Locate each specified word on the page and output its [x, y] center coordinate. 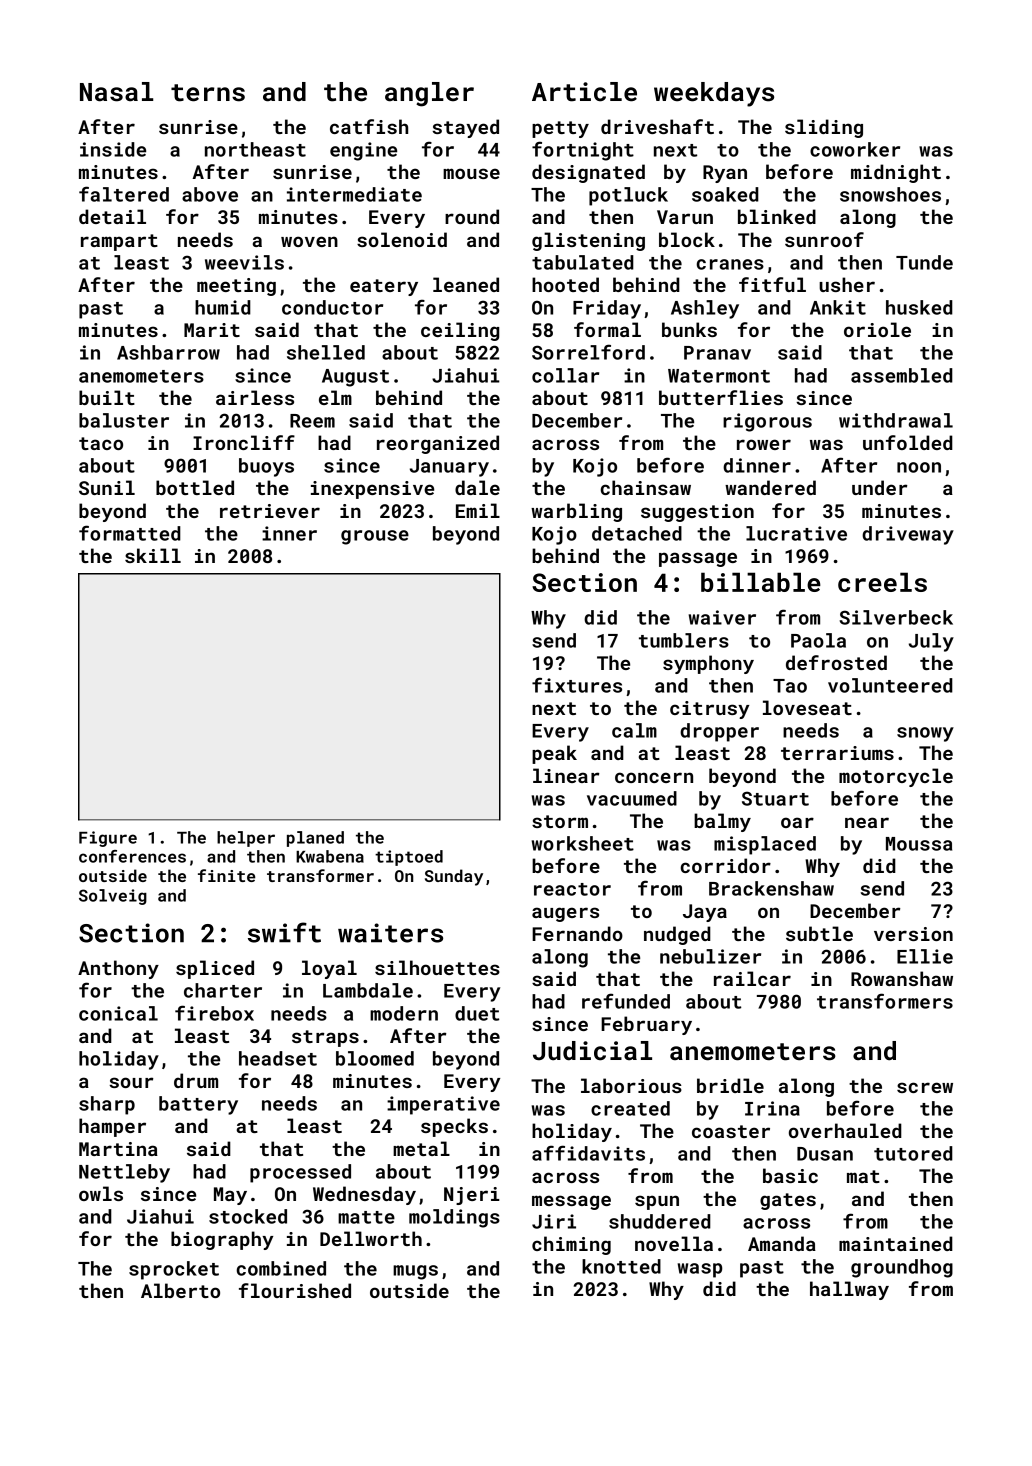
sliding [824, 128]
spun [657, 1202]
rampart [119, 242]
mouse [471, 173]
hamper [112, 1127]
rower [764, 444]
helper [246, 839]
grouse [375, 537]
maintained [896, 1243]
